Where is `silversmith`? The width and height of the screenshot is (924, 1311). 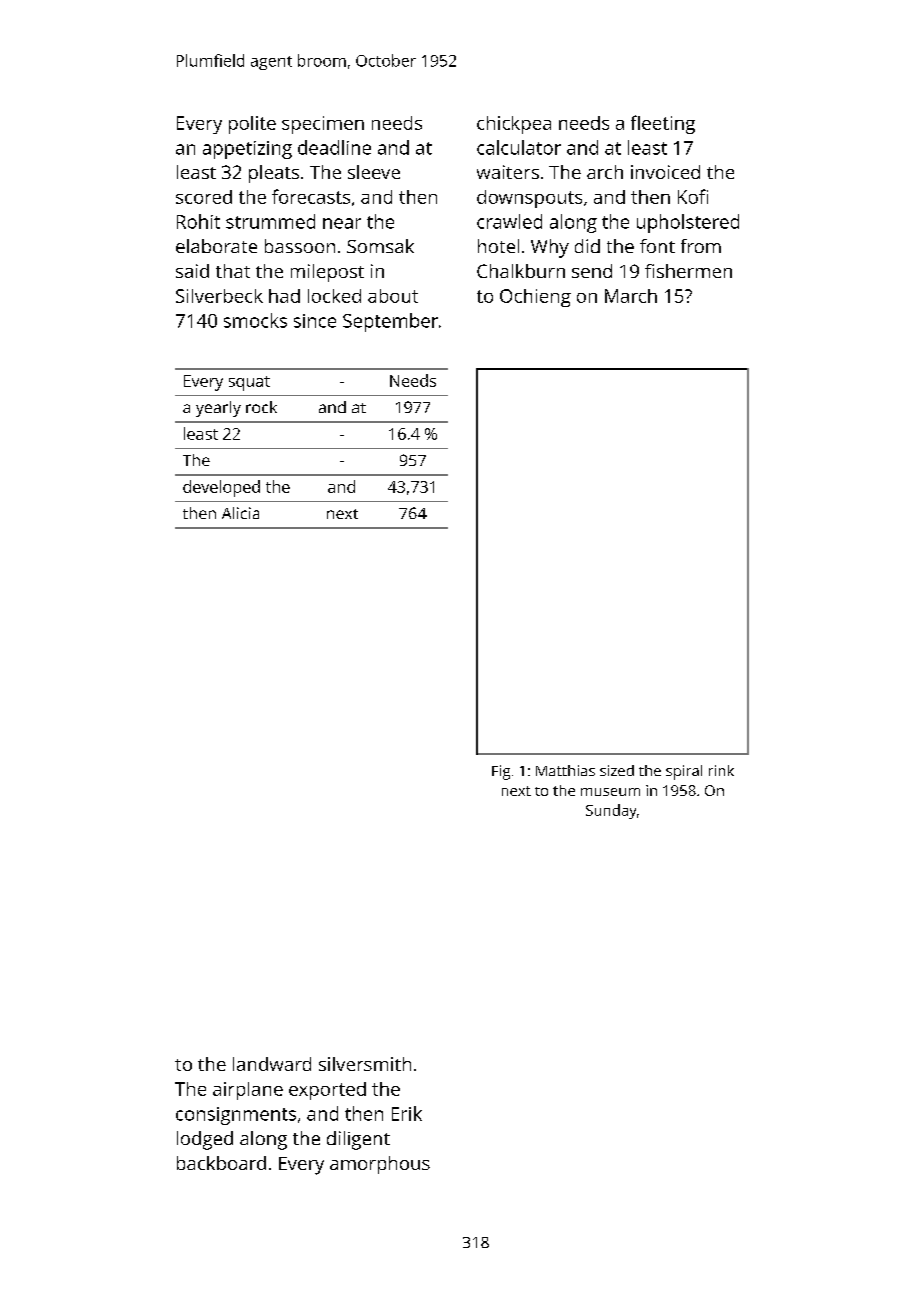 silversmith is located at coordinates (365, 1064).
